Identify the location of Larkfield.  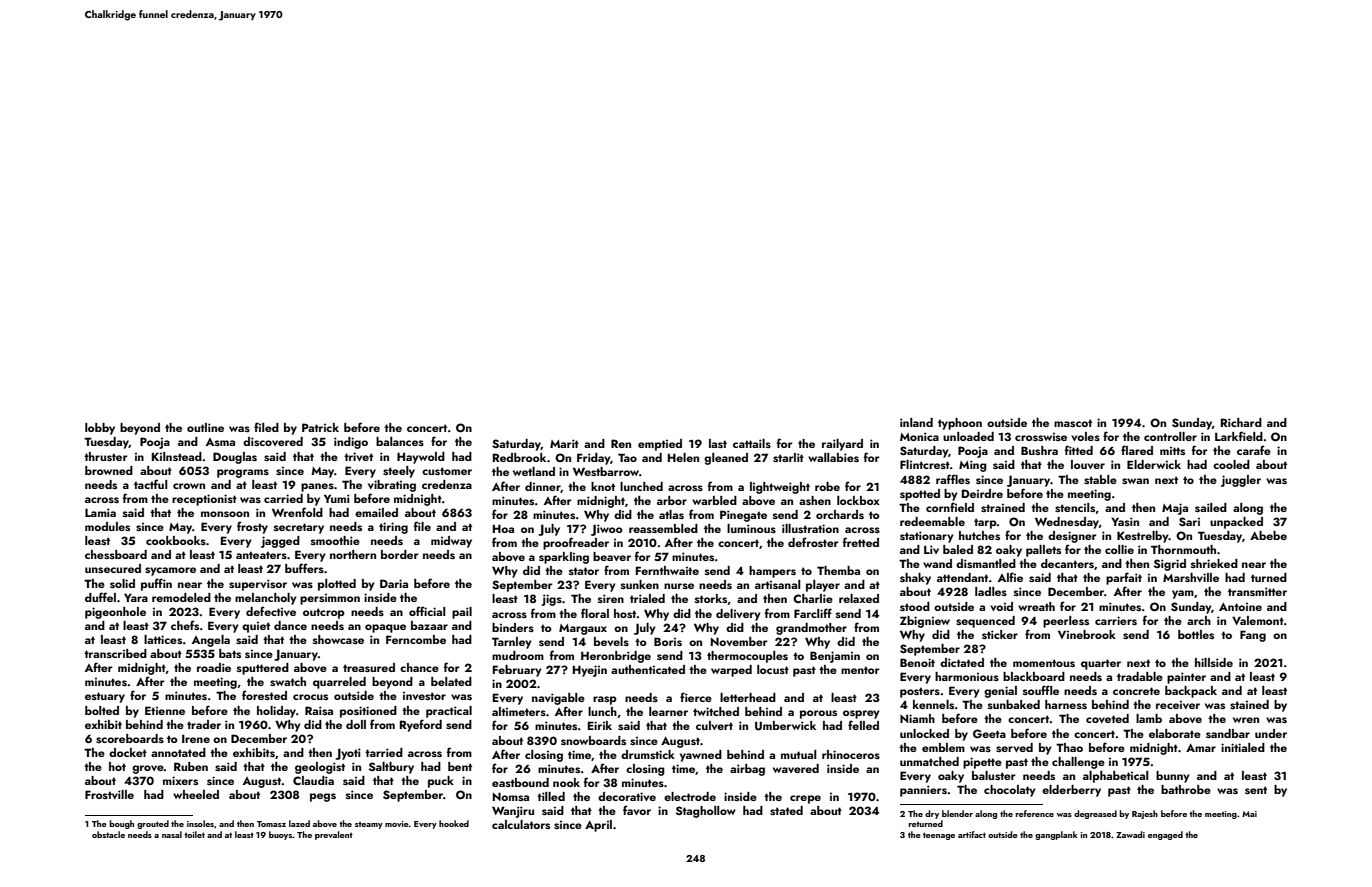
(1239, 436).
